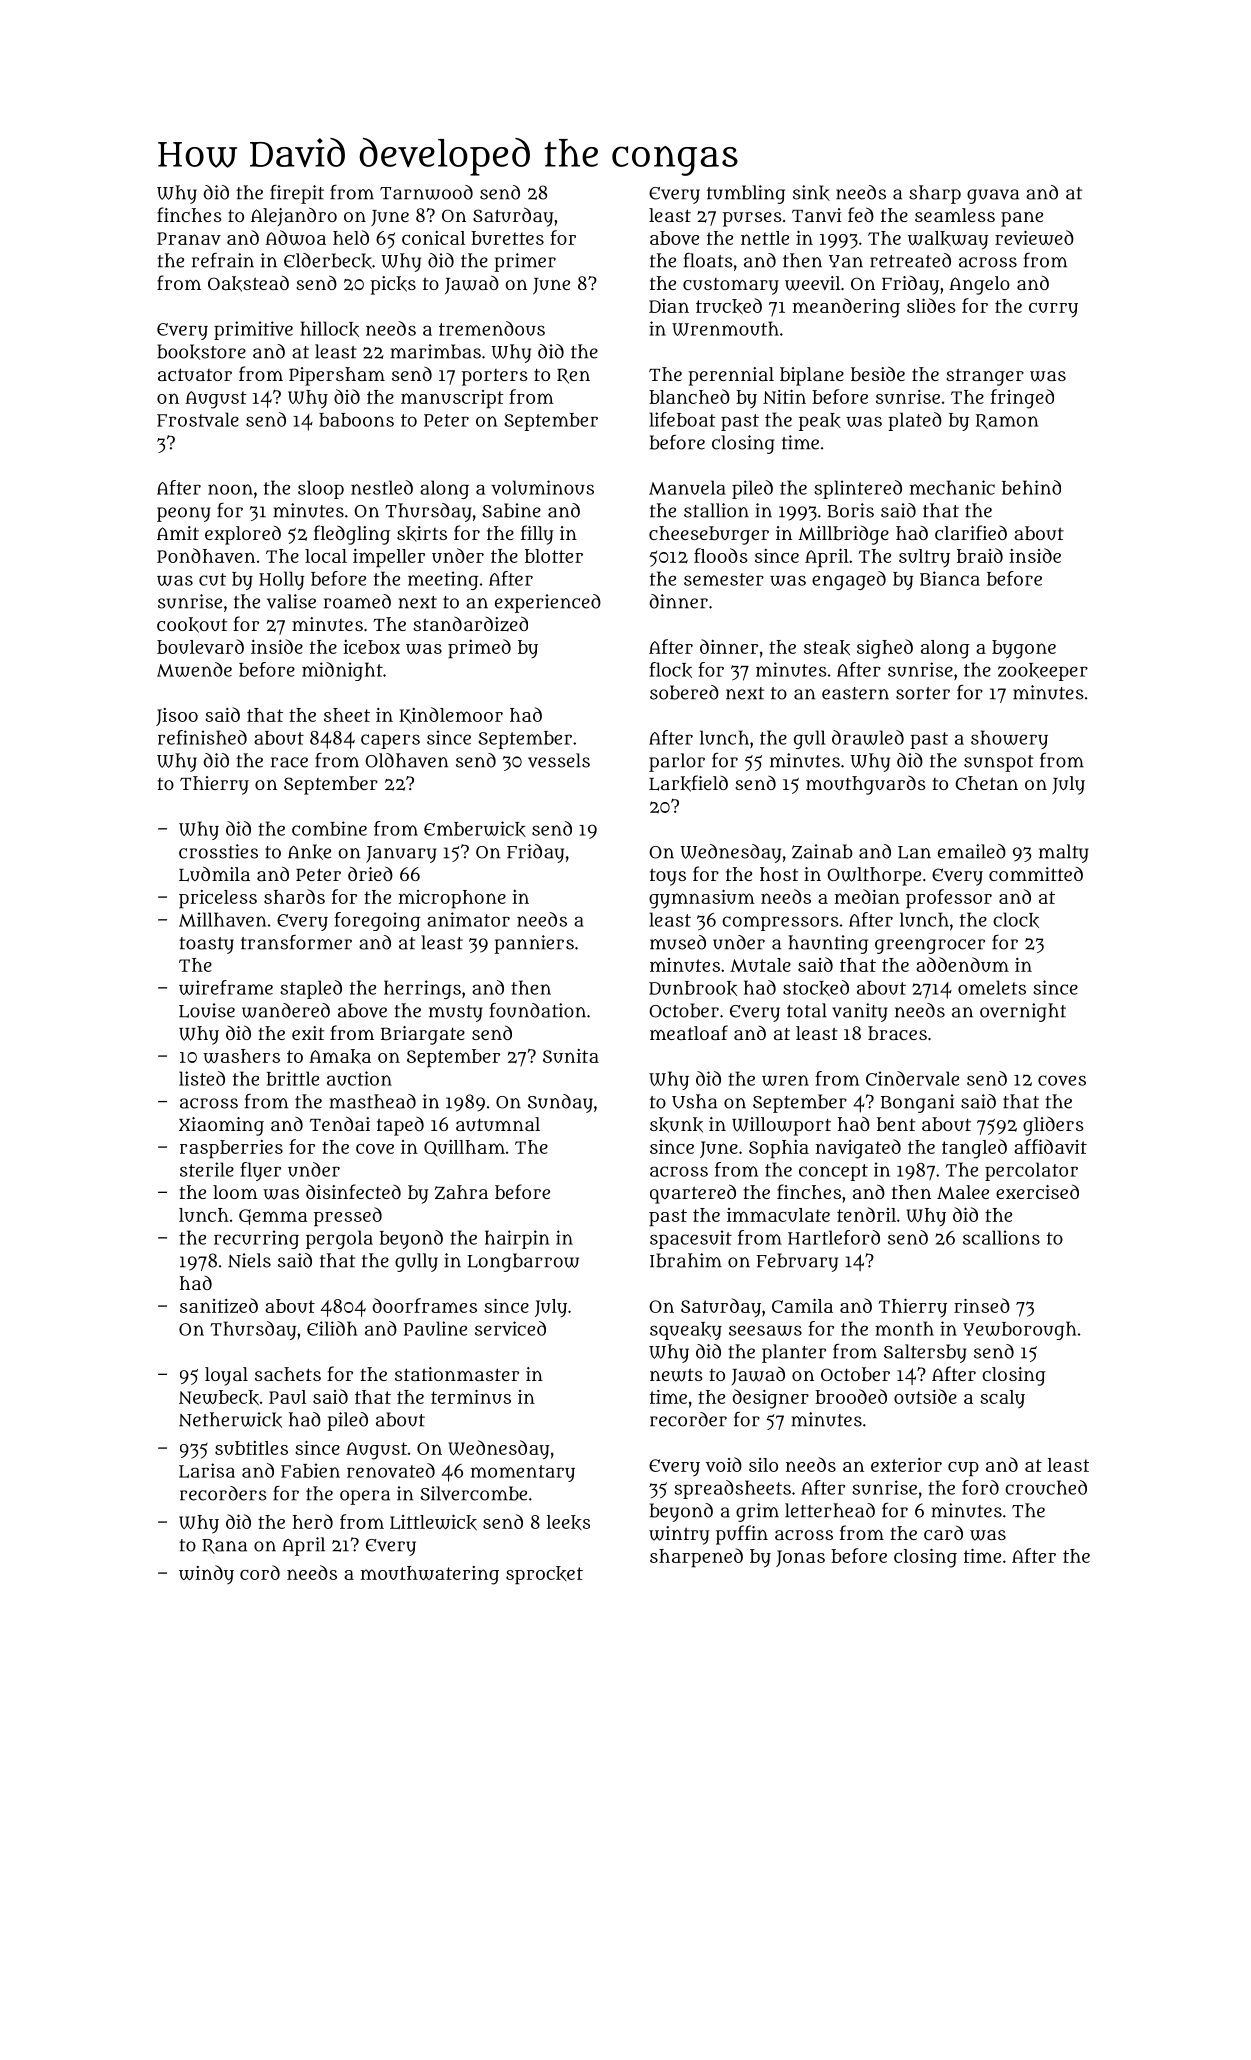  I want to click on designer, so click(771, 1399).
